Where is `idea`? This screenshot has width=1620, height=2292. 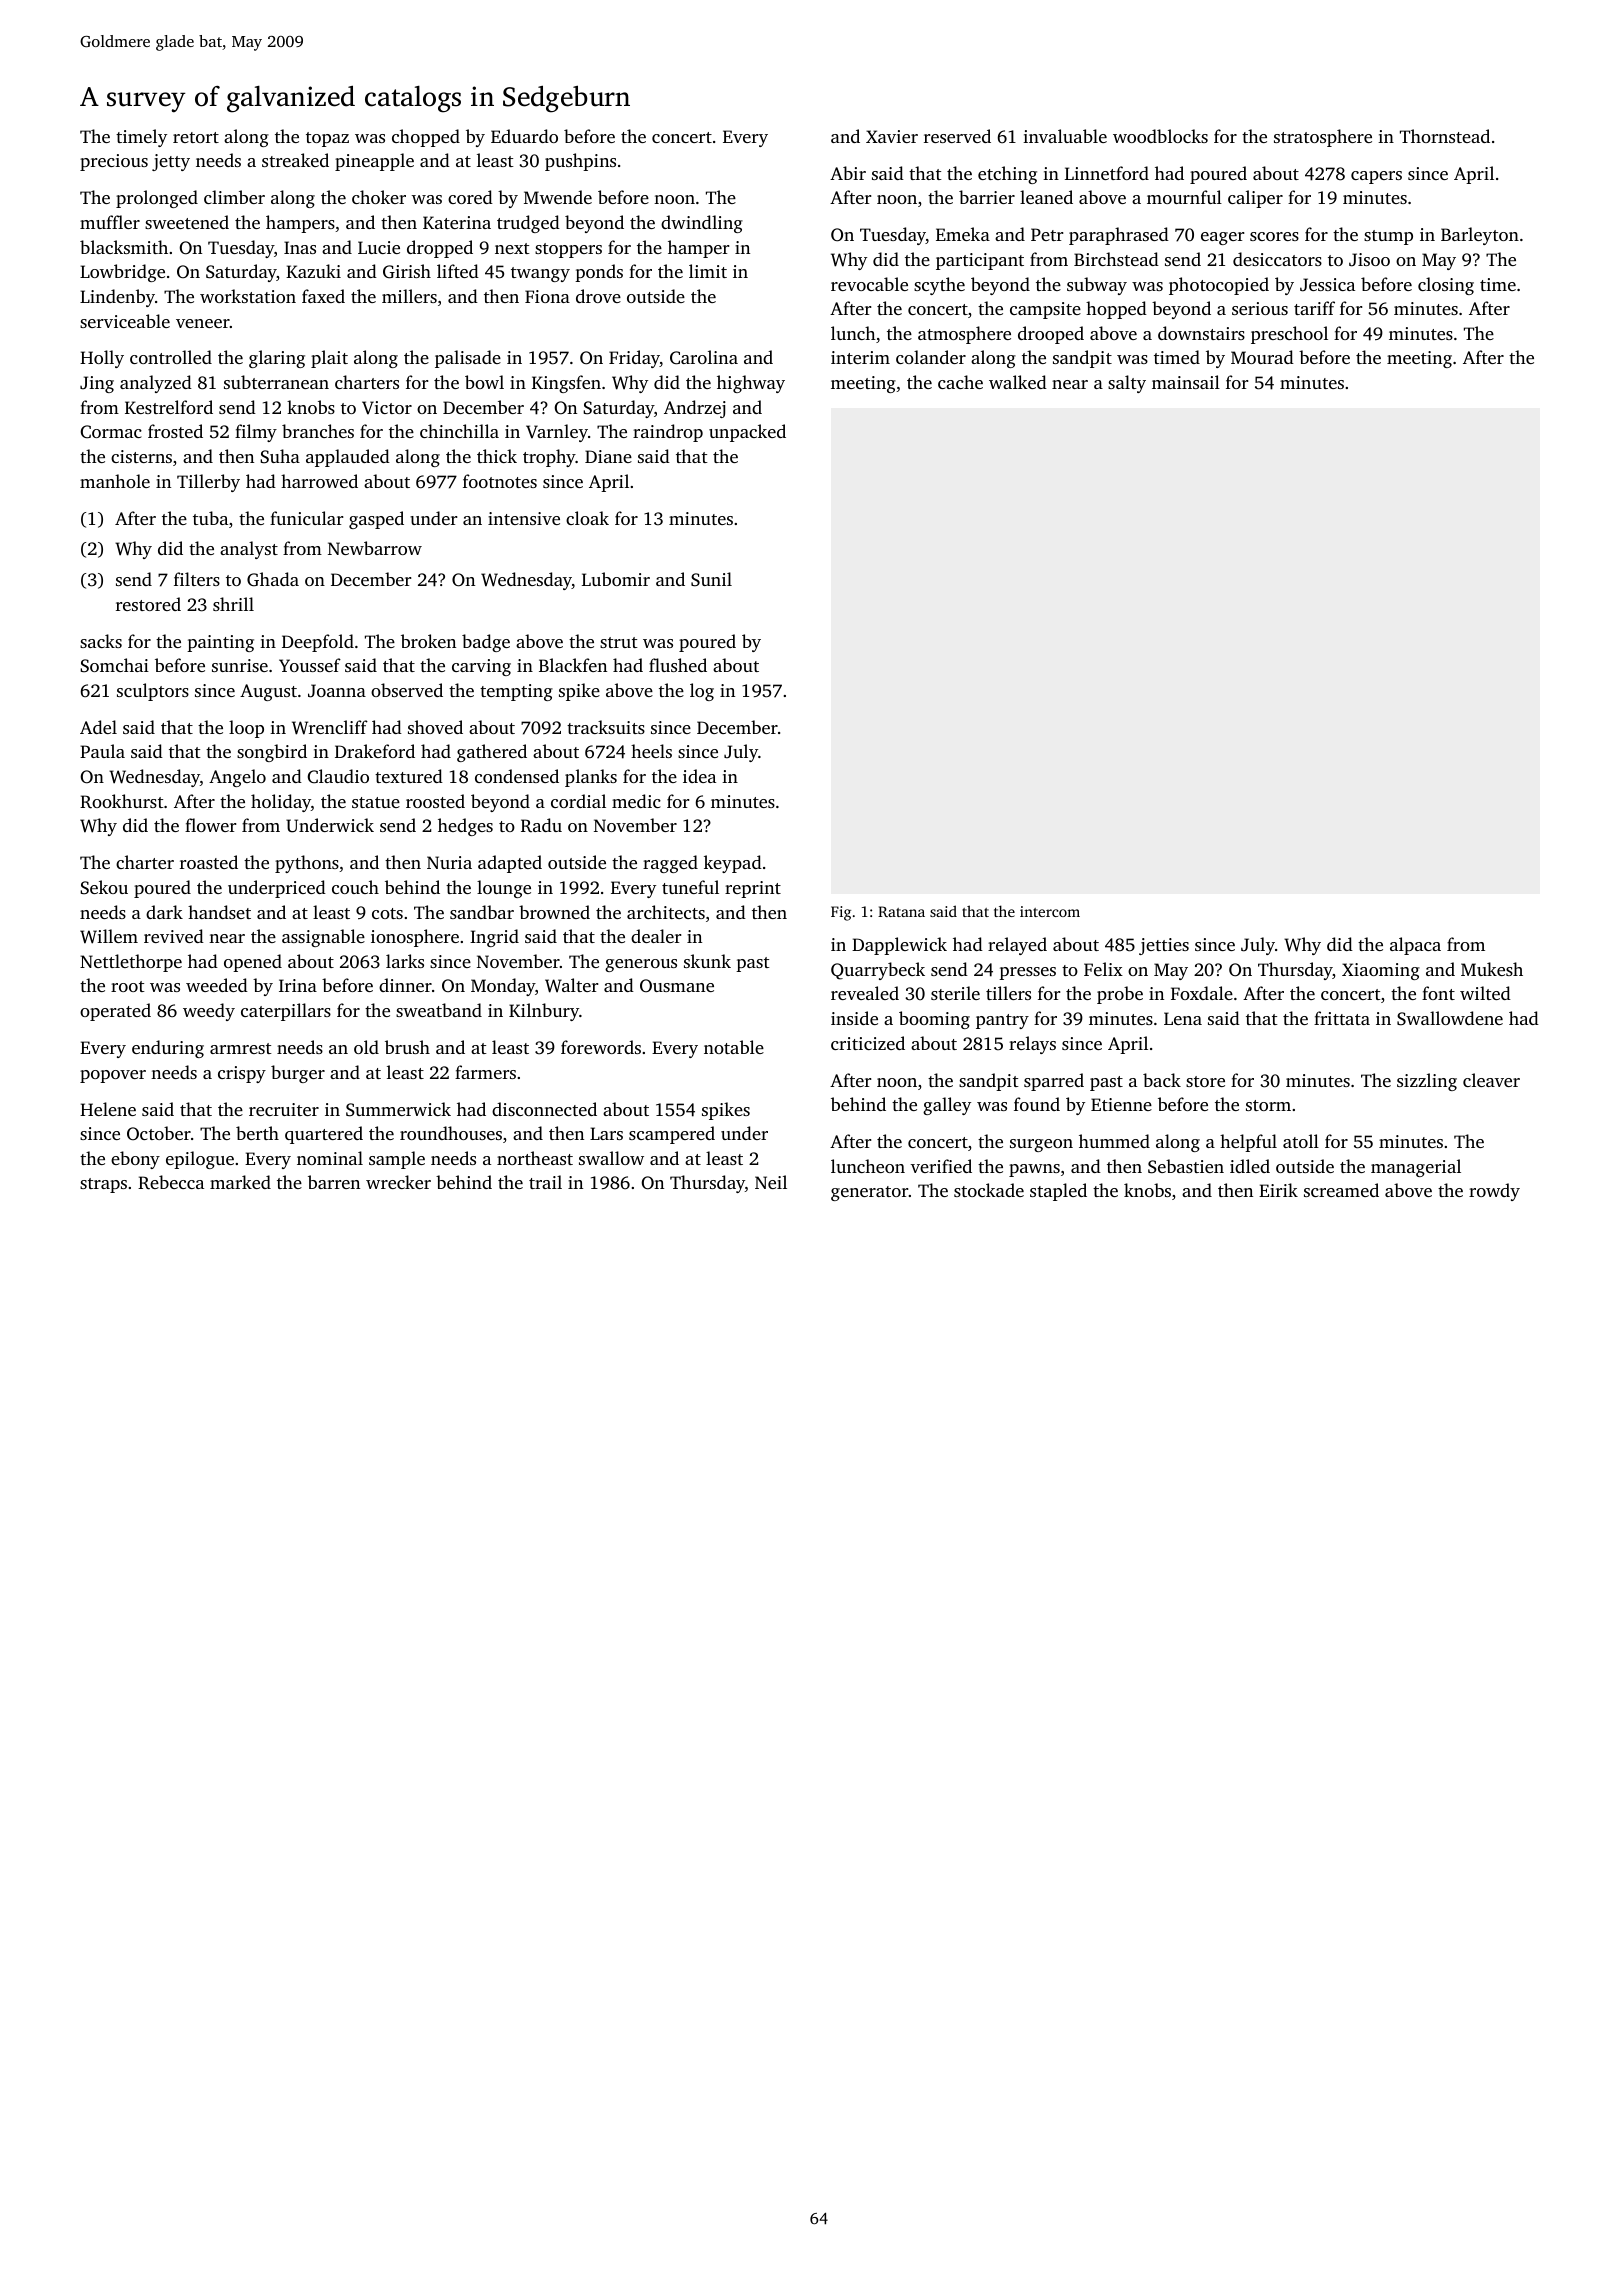
idea is located at coordinates (699, 776).
